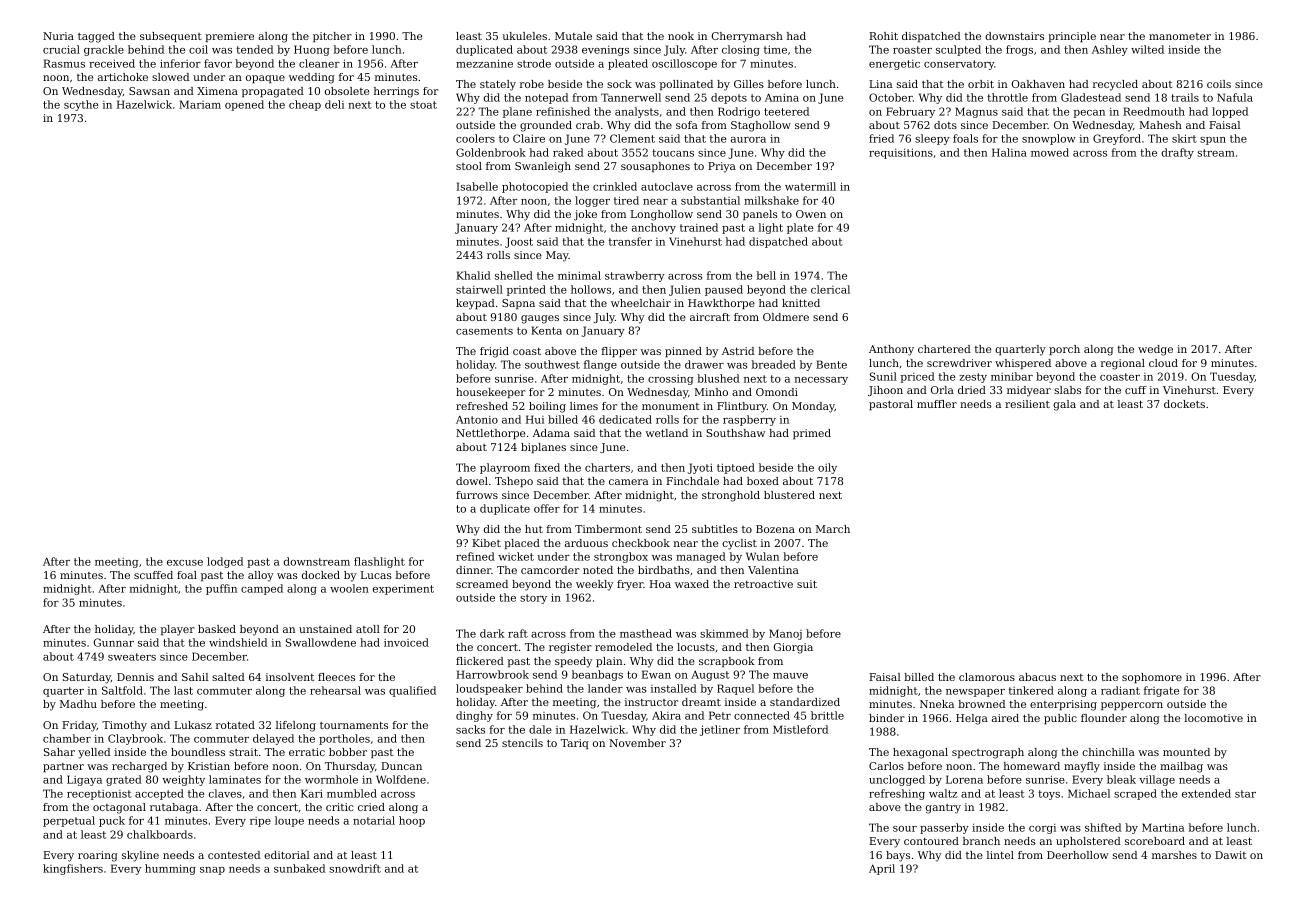  Describe the element at coordinates (79, 726) in the page. I see `Friday` at that location.
